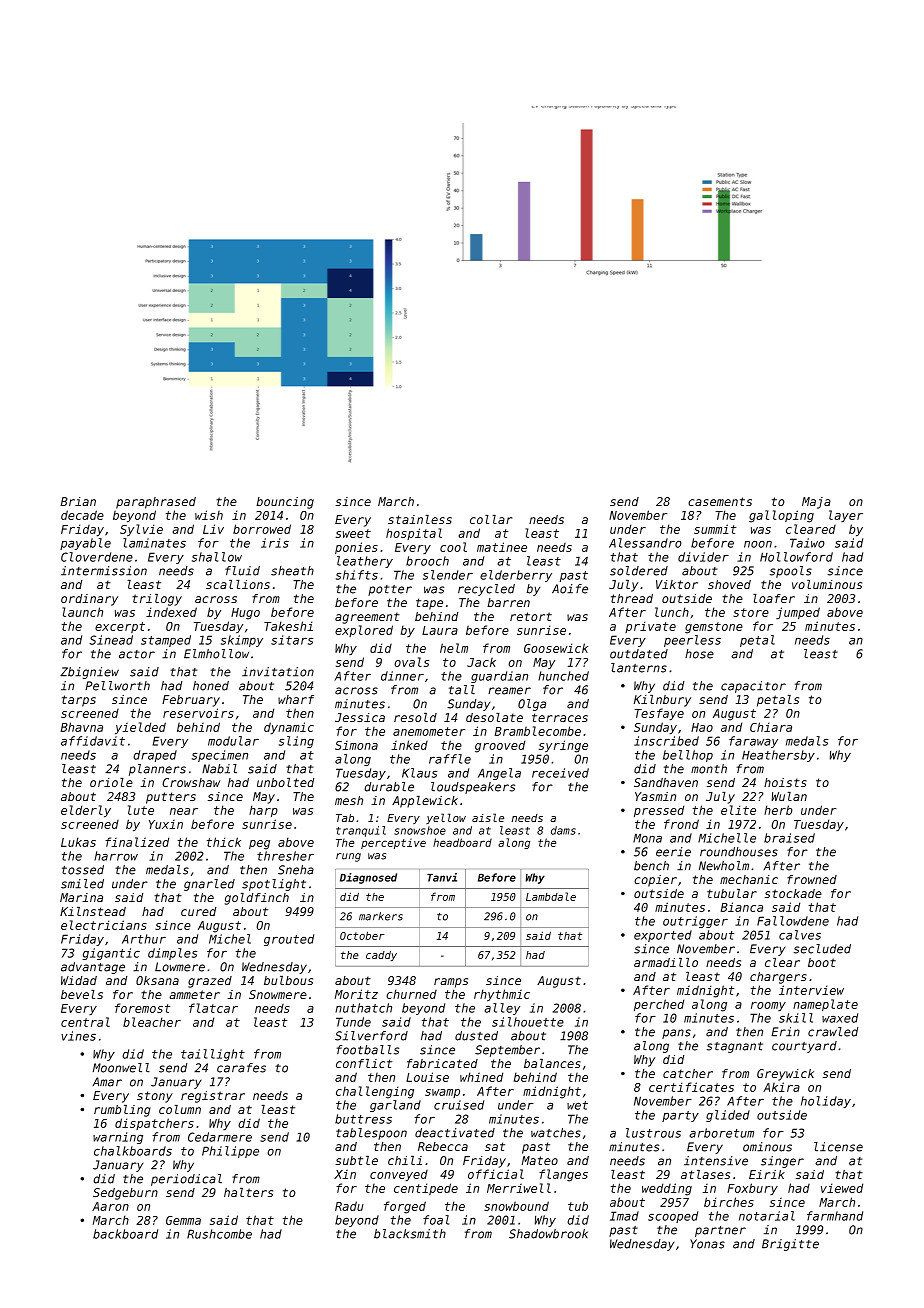 This screenshot has height=1308, width=924. I want to click on roomy, so click(768, 1006).
